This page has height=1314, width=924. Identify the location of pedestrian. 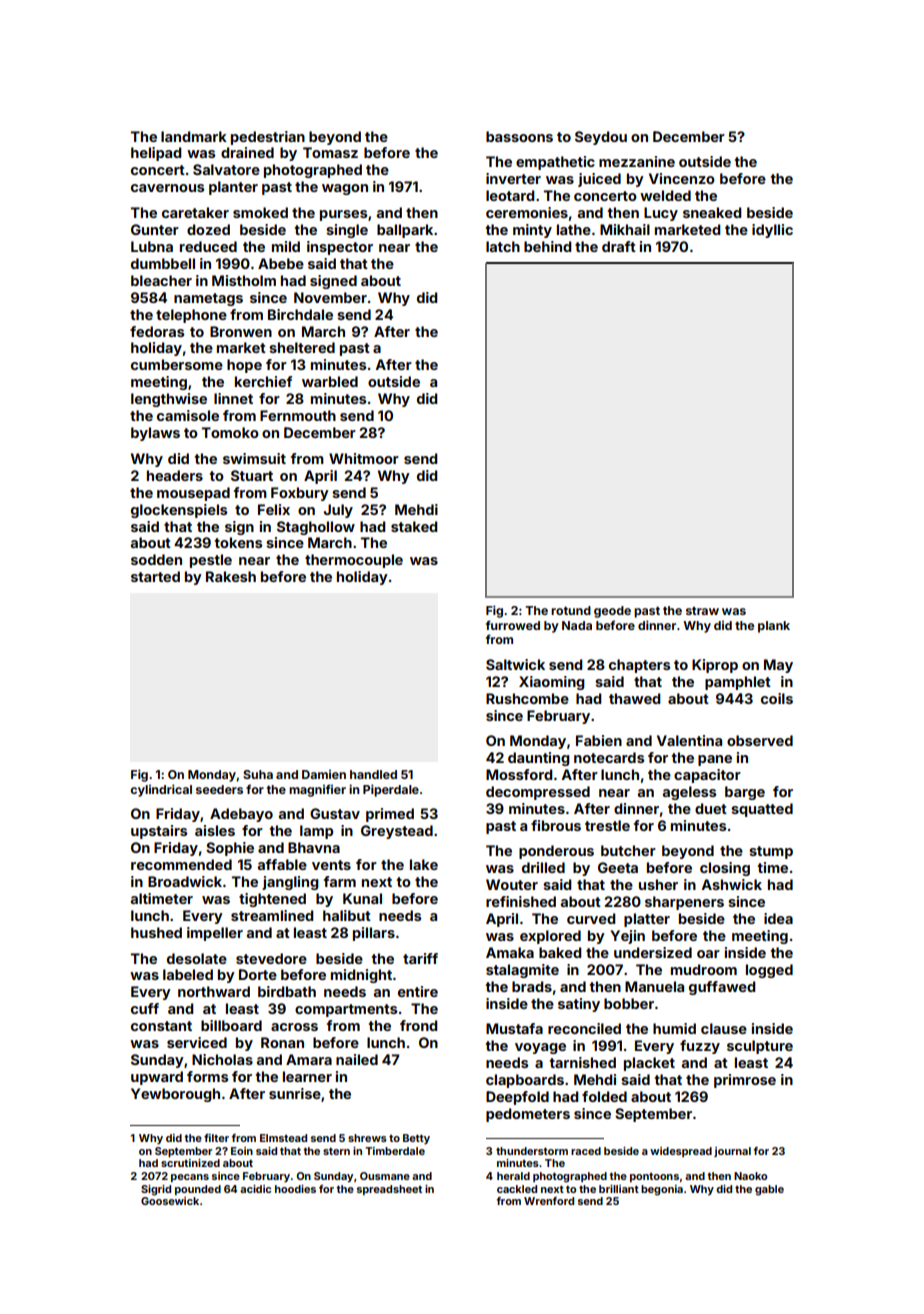
(268, 138).
